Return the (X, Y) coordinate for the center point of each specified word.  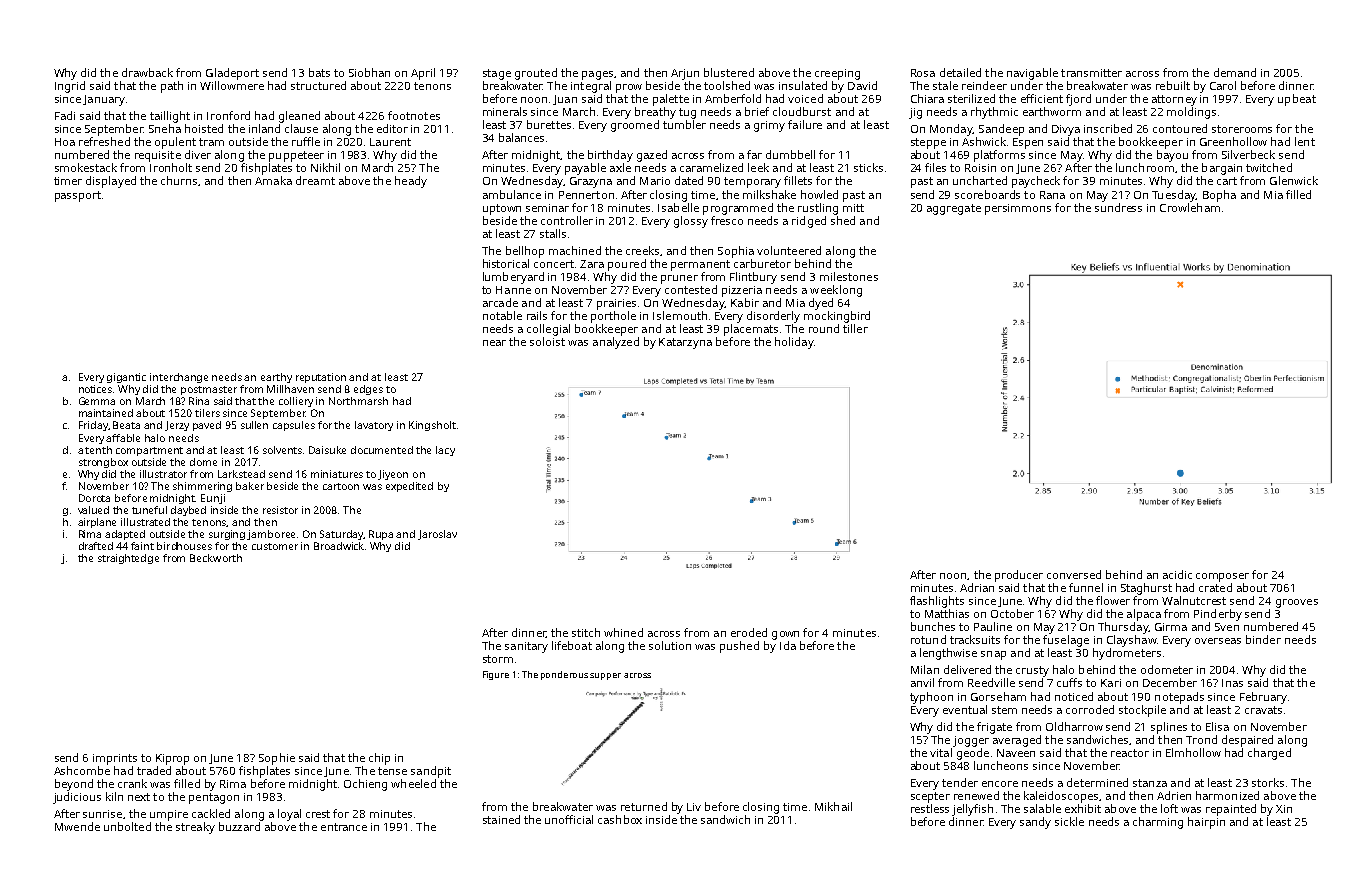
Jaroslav (437, 535)
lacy (445, 451)
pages (597, 75)
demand (1235, 72)
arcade (500, 302)
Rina (199, 401)
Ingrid (70, 87)
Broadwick (339, 546)
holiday (794, 343)
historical (506, 263)
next (139, 797)
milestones (849, 276)
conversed (1074, 574)
